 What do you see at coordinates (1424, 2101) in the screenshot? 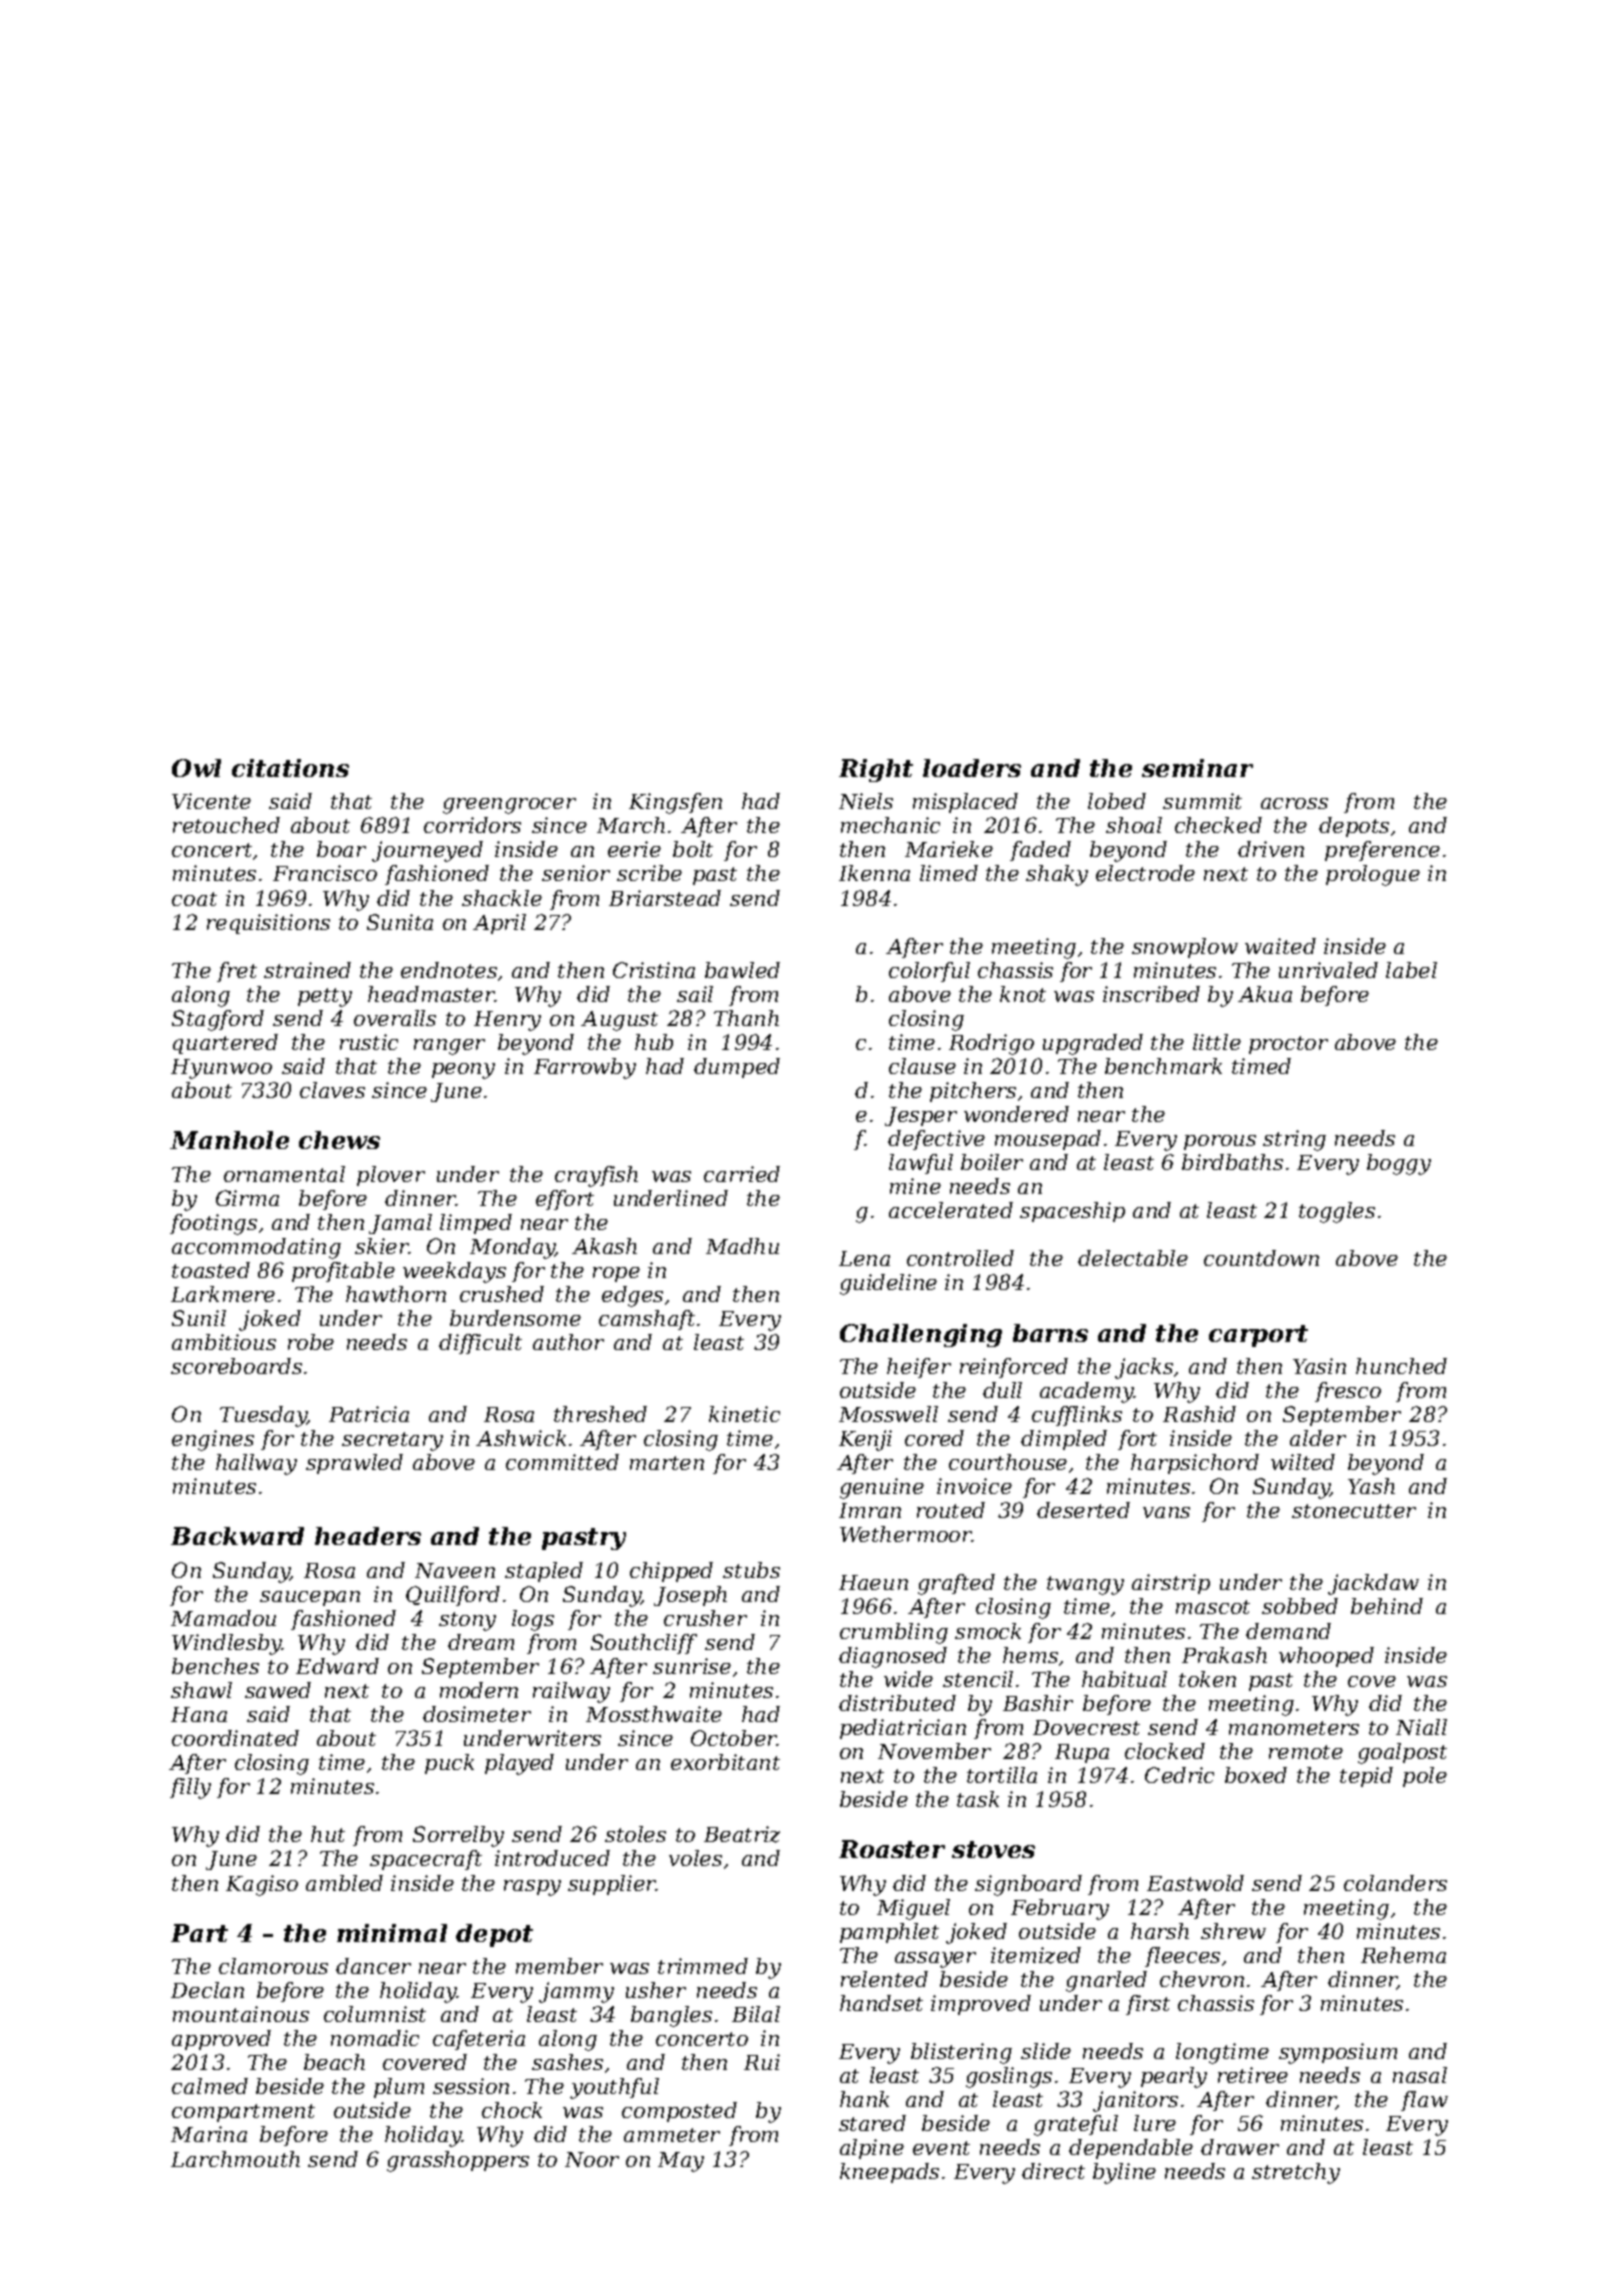
I see `flaw` at bounding box center [1424, 2101].
